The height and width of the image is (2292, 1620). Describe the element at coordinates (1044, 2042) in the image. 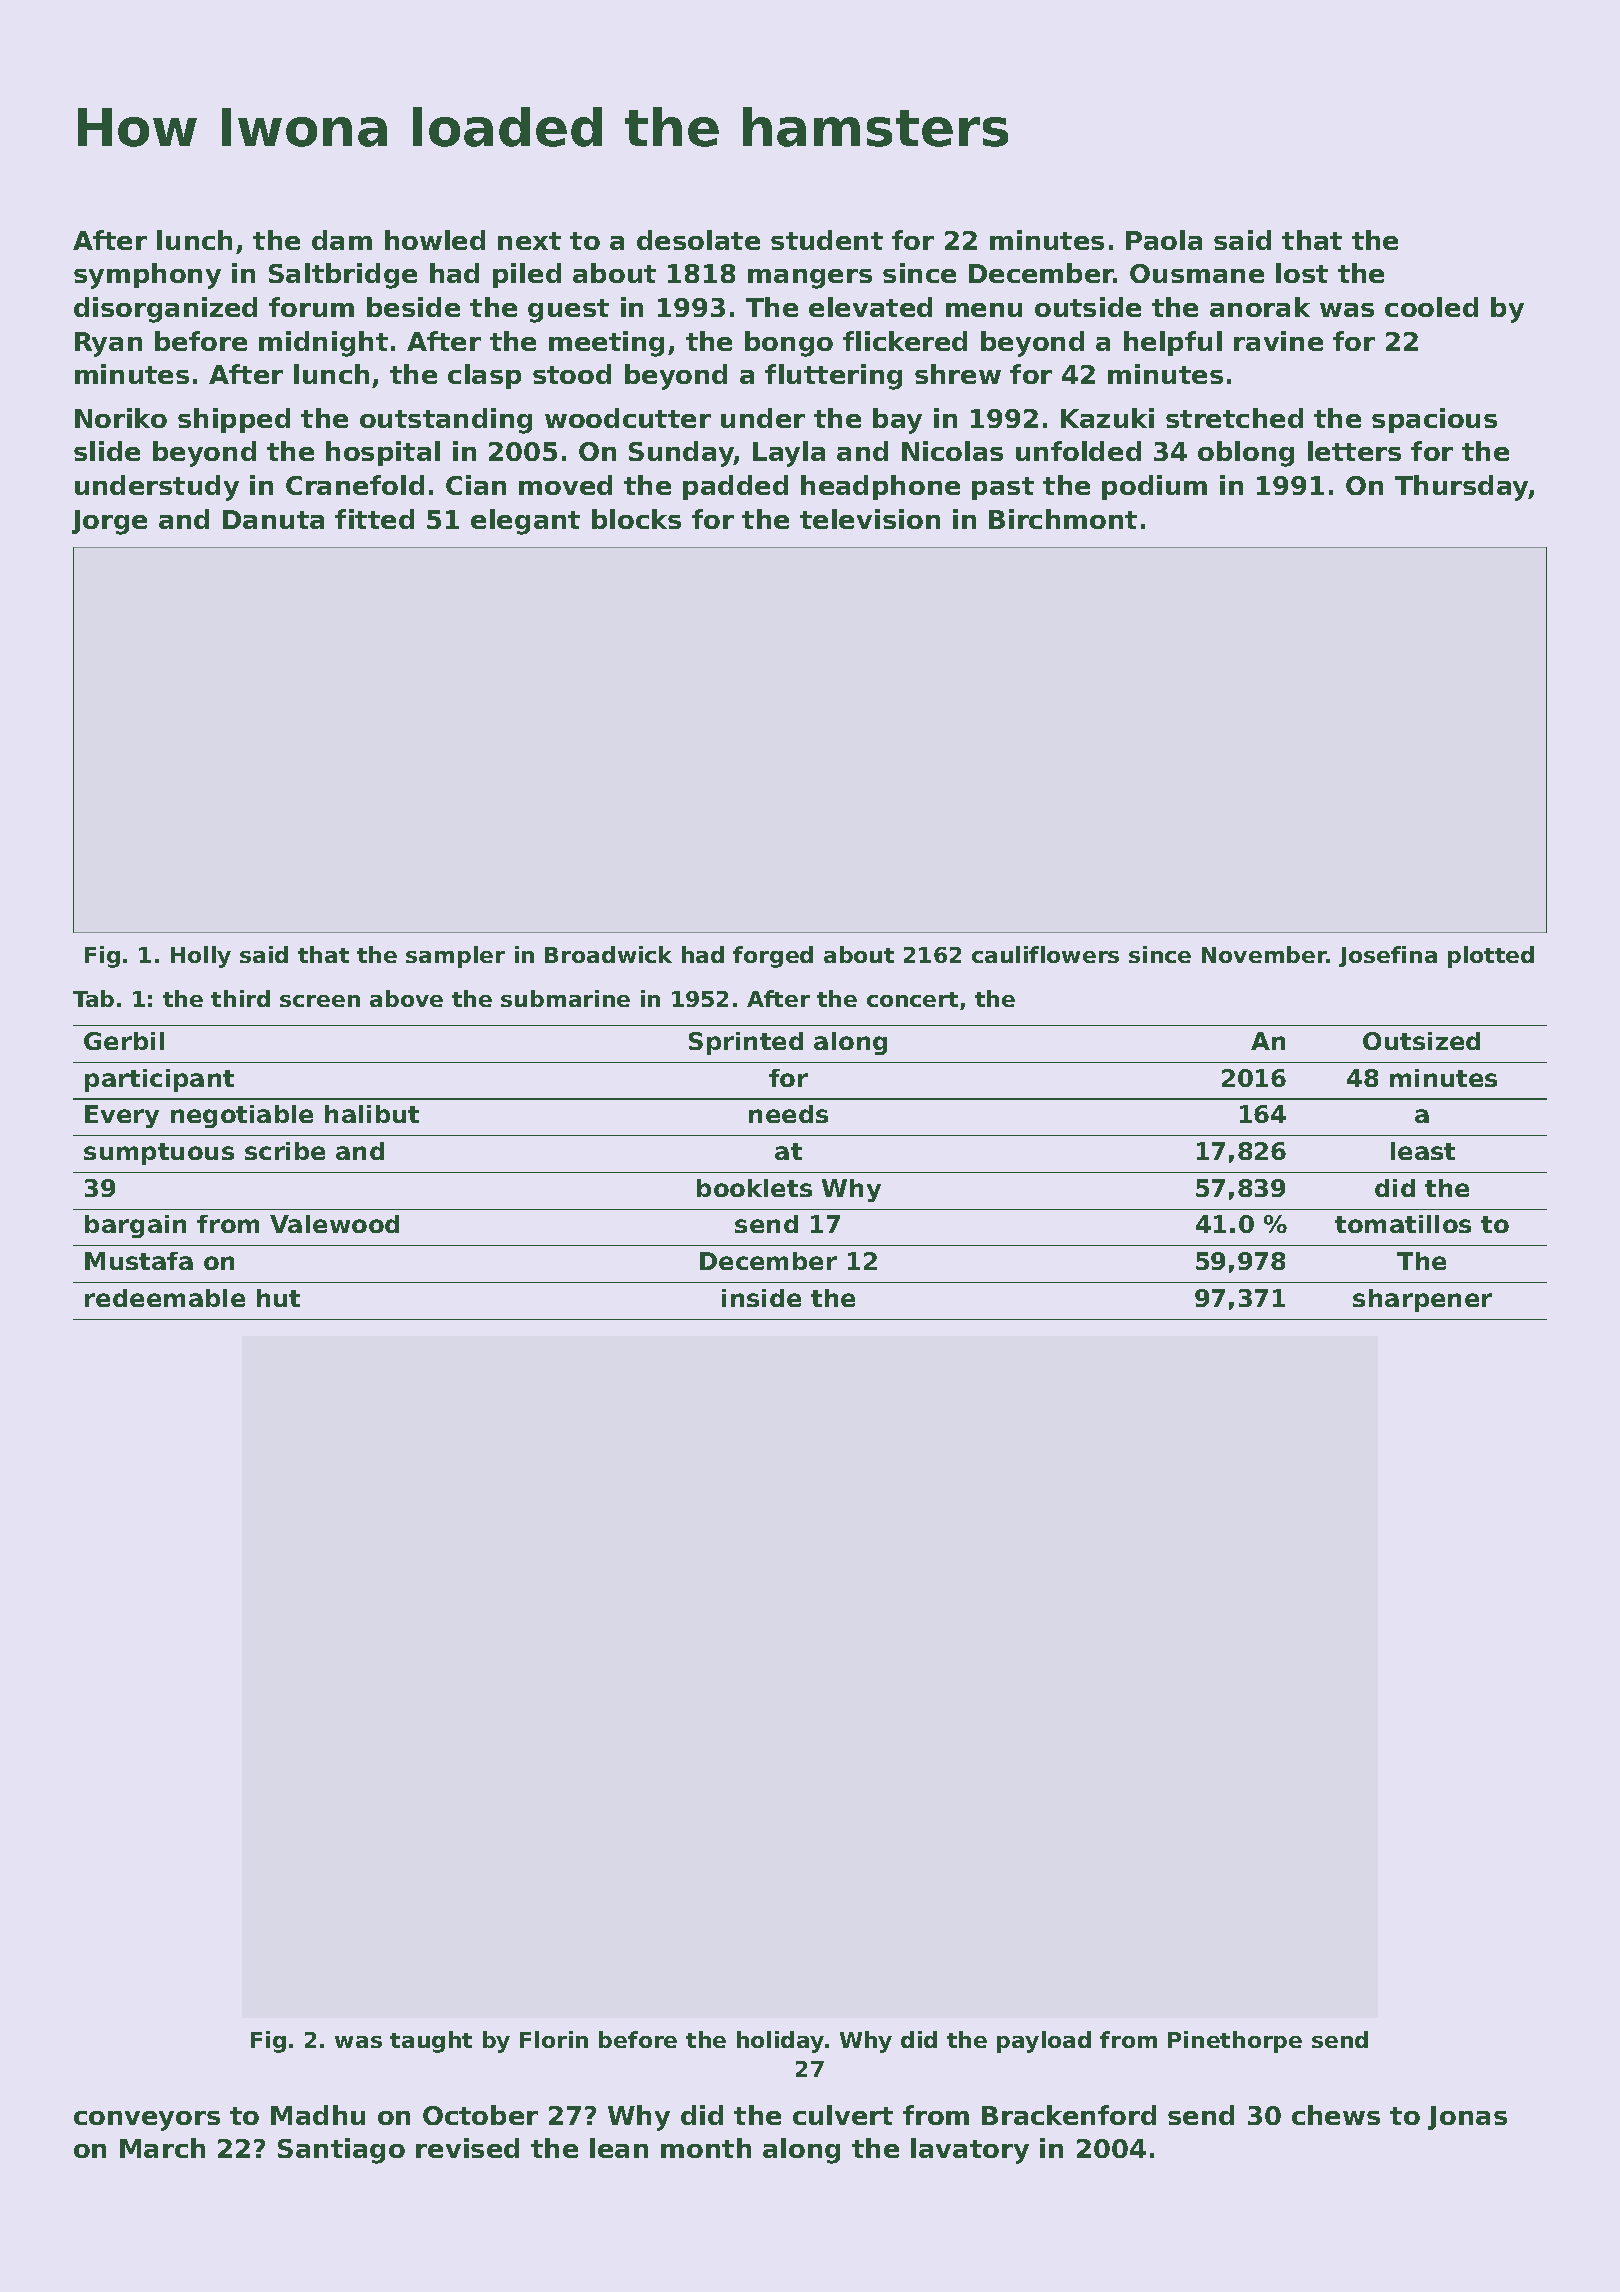

I see `payload` at that location.
